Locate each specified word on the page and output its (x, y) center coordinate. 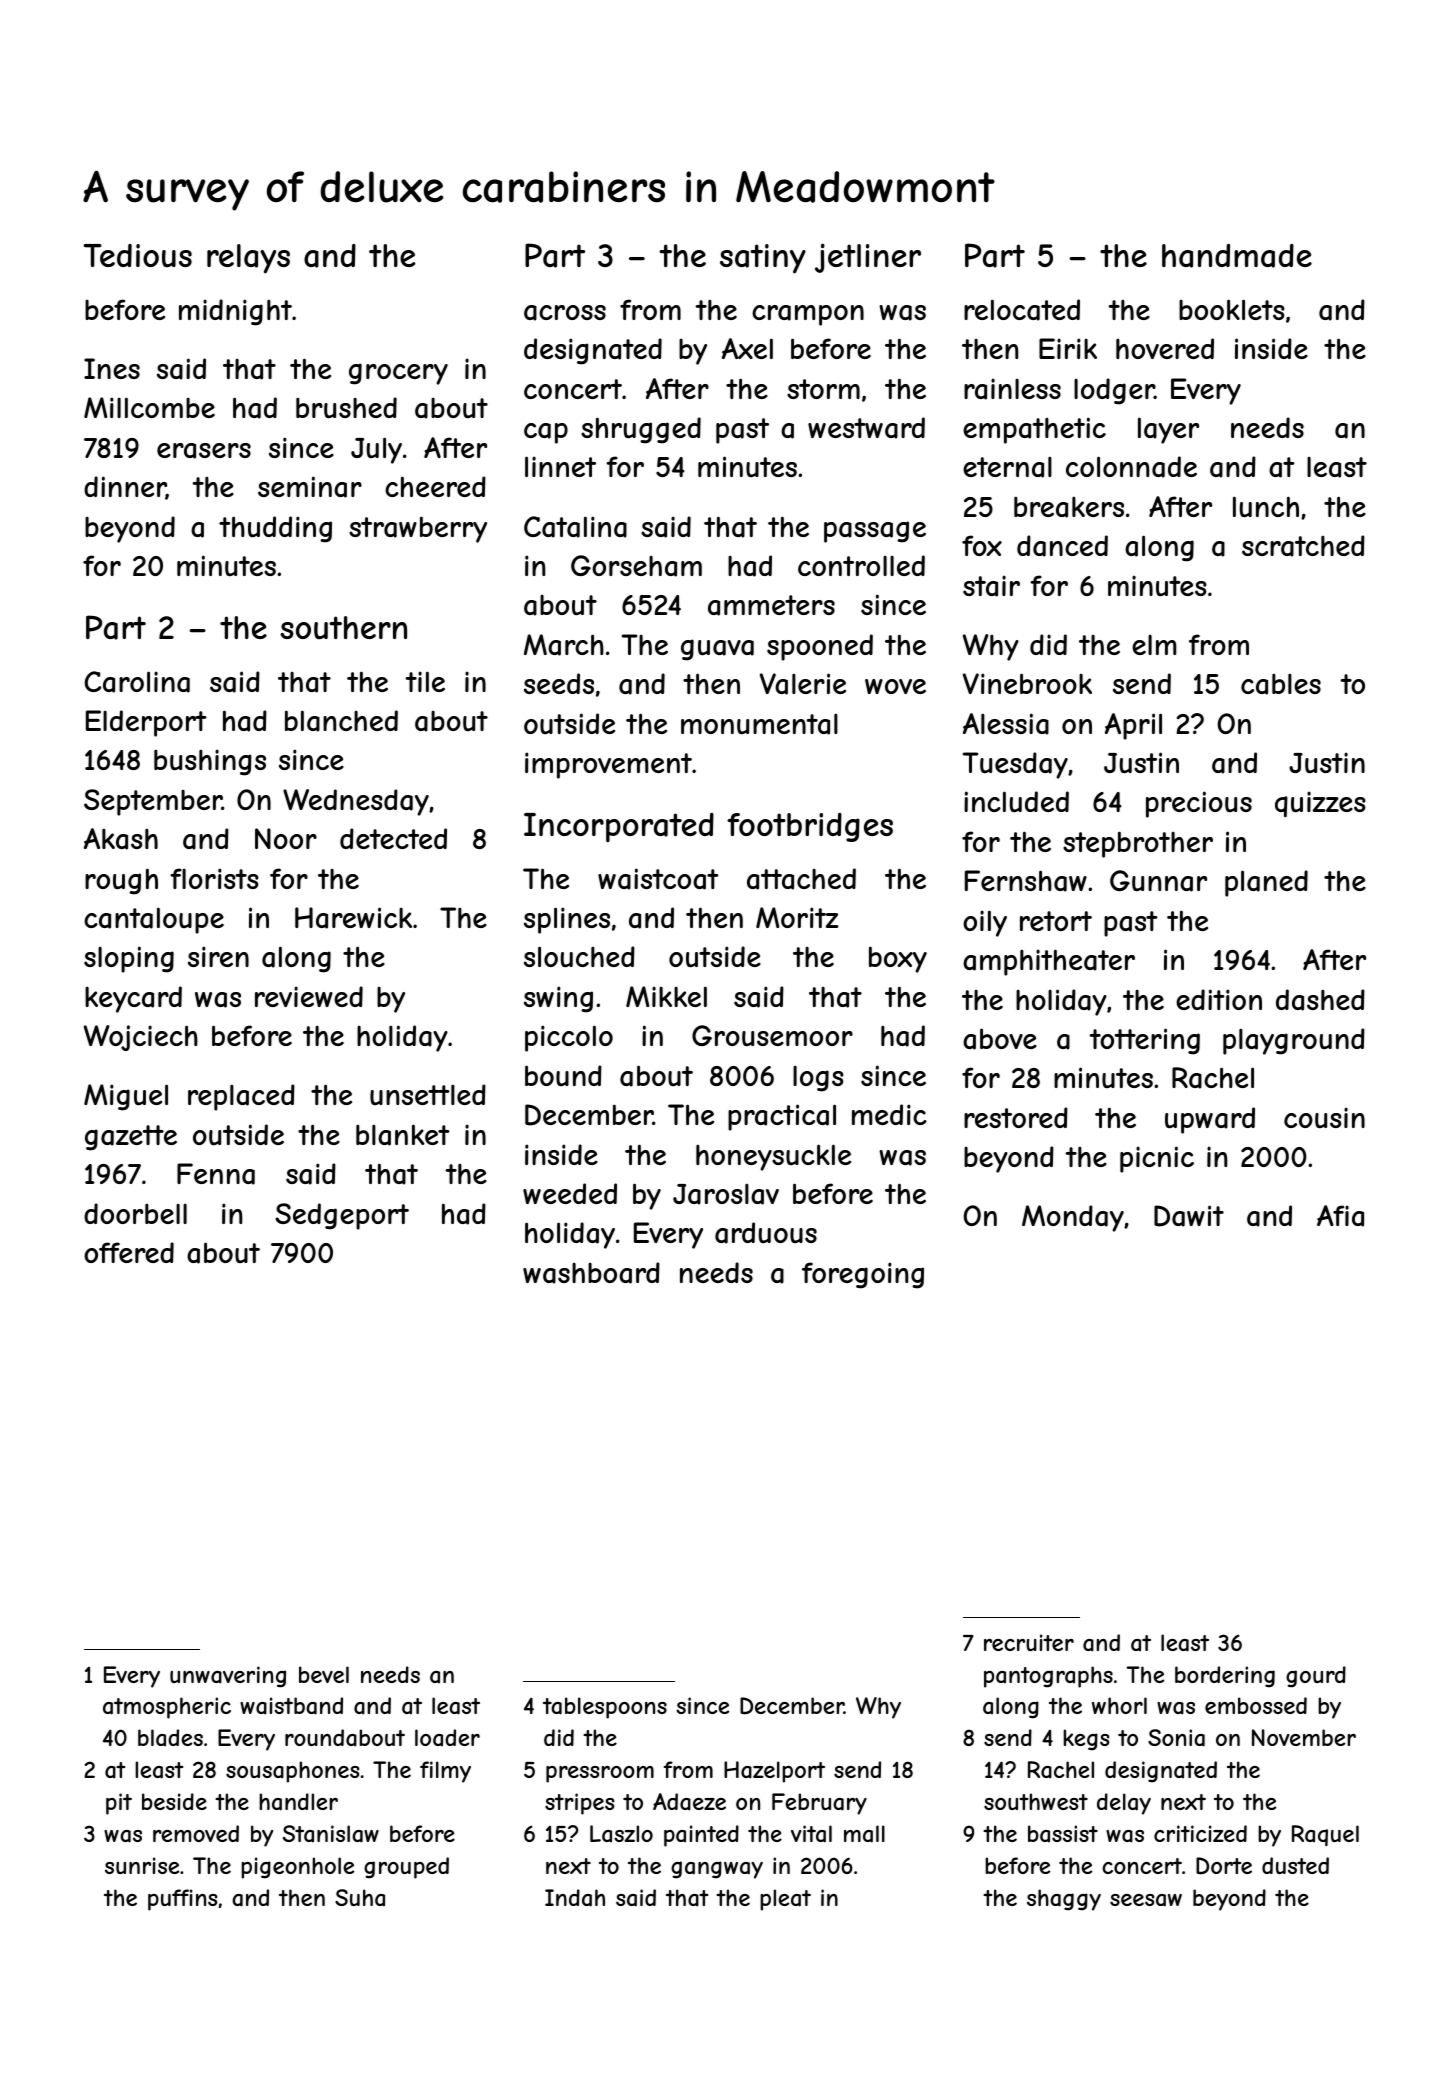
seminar (310, 487)
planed (1266, 883)
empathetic (1034, 430)
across (565, 313)
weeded (570, 1193)
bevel (324, 1674)
